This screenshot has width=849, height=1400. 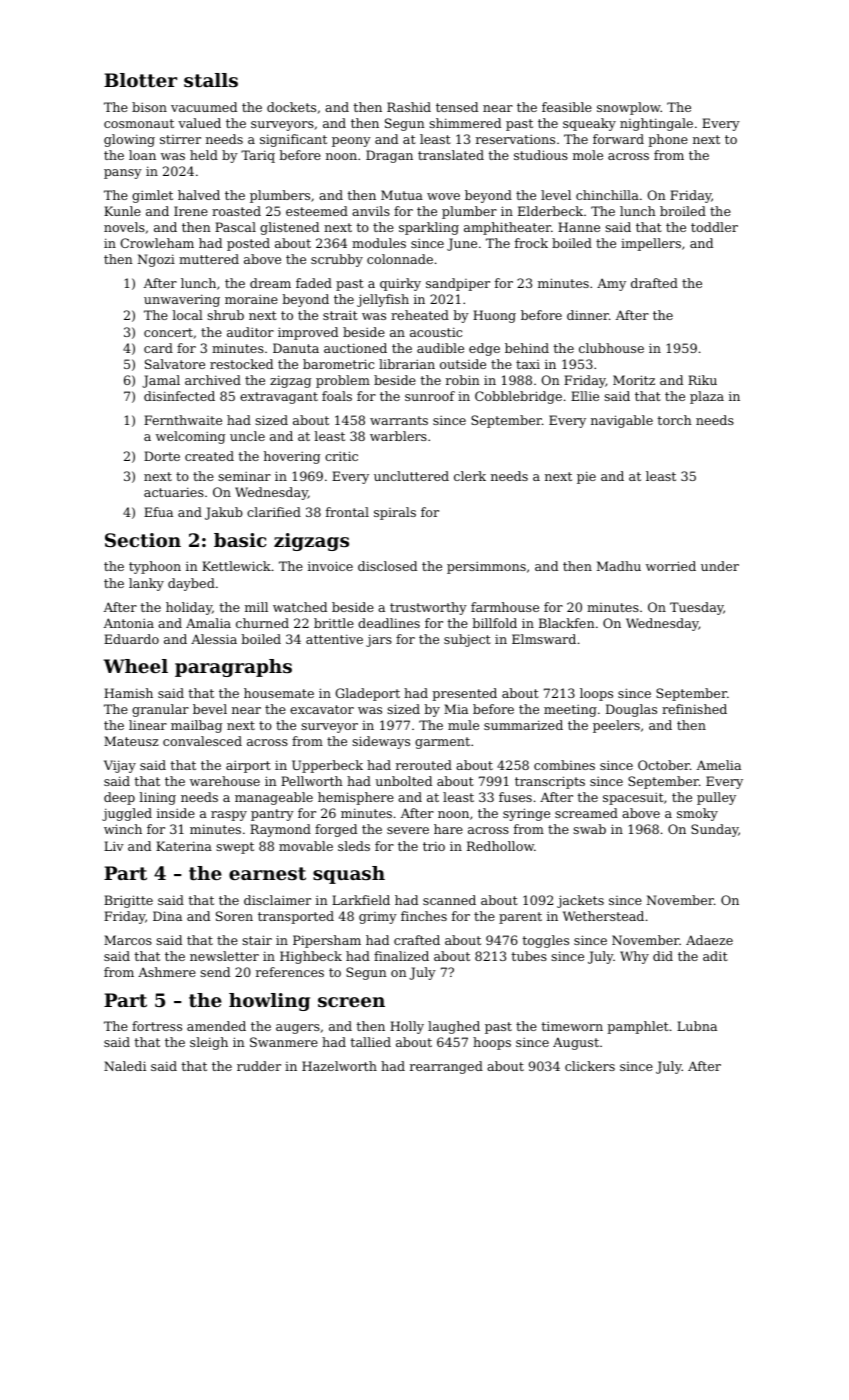 I want to click on clerk, so click(x=470, y=476).
